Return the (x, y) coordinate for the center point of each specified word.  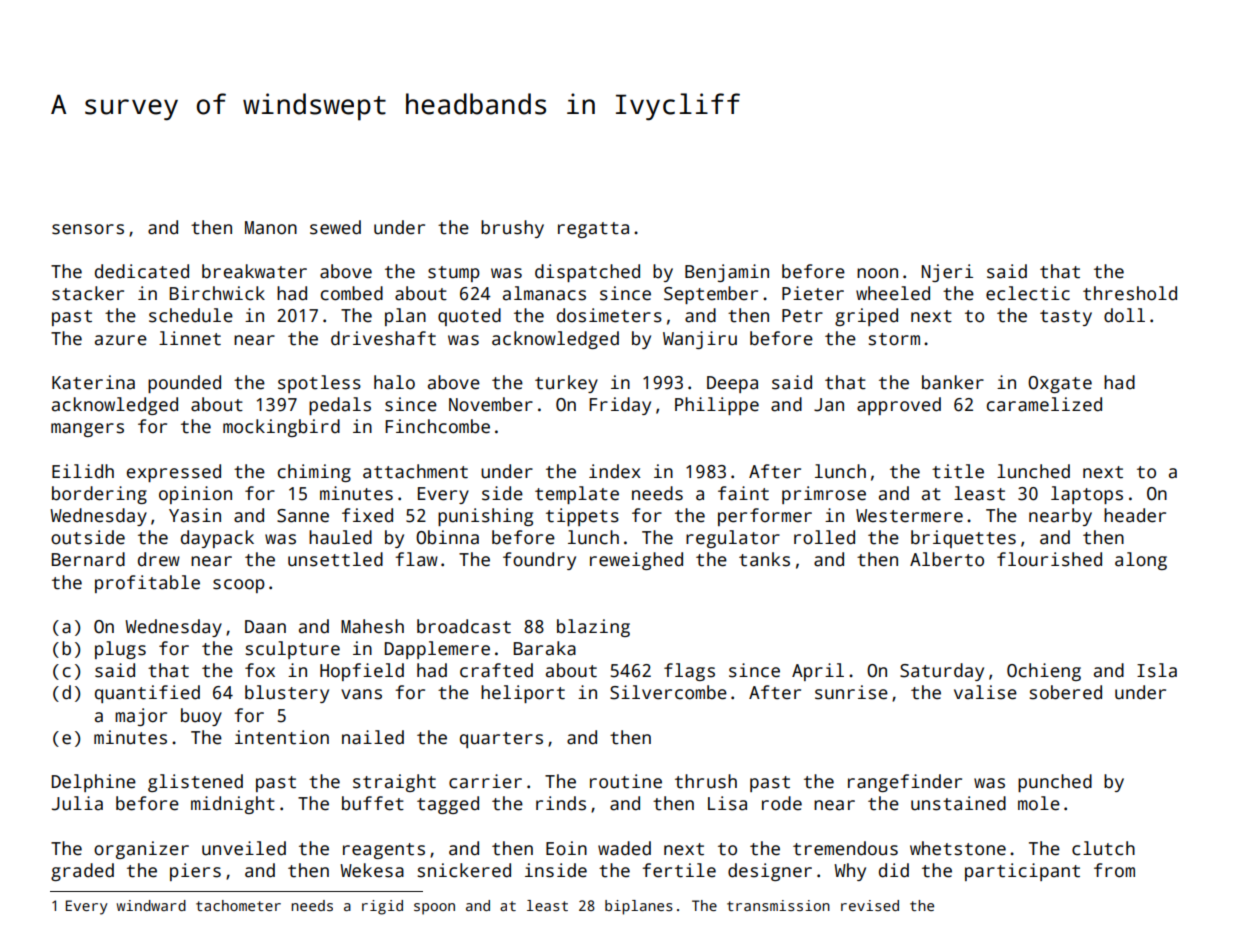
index (615, 471)
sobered (1066, 692)
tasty (1066, 318)
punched (1055, 783)
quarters (501, 740)
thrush (706, 781)
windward (151, 905)
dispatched (587, 273)
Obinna (447, 537)
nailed (373, 737)
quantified (147, 694)
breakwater (254, 271)
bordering (99, 495)
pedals (340, 406)
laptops (1087, 495)
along (1141, 561)
